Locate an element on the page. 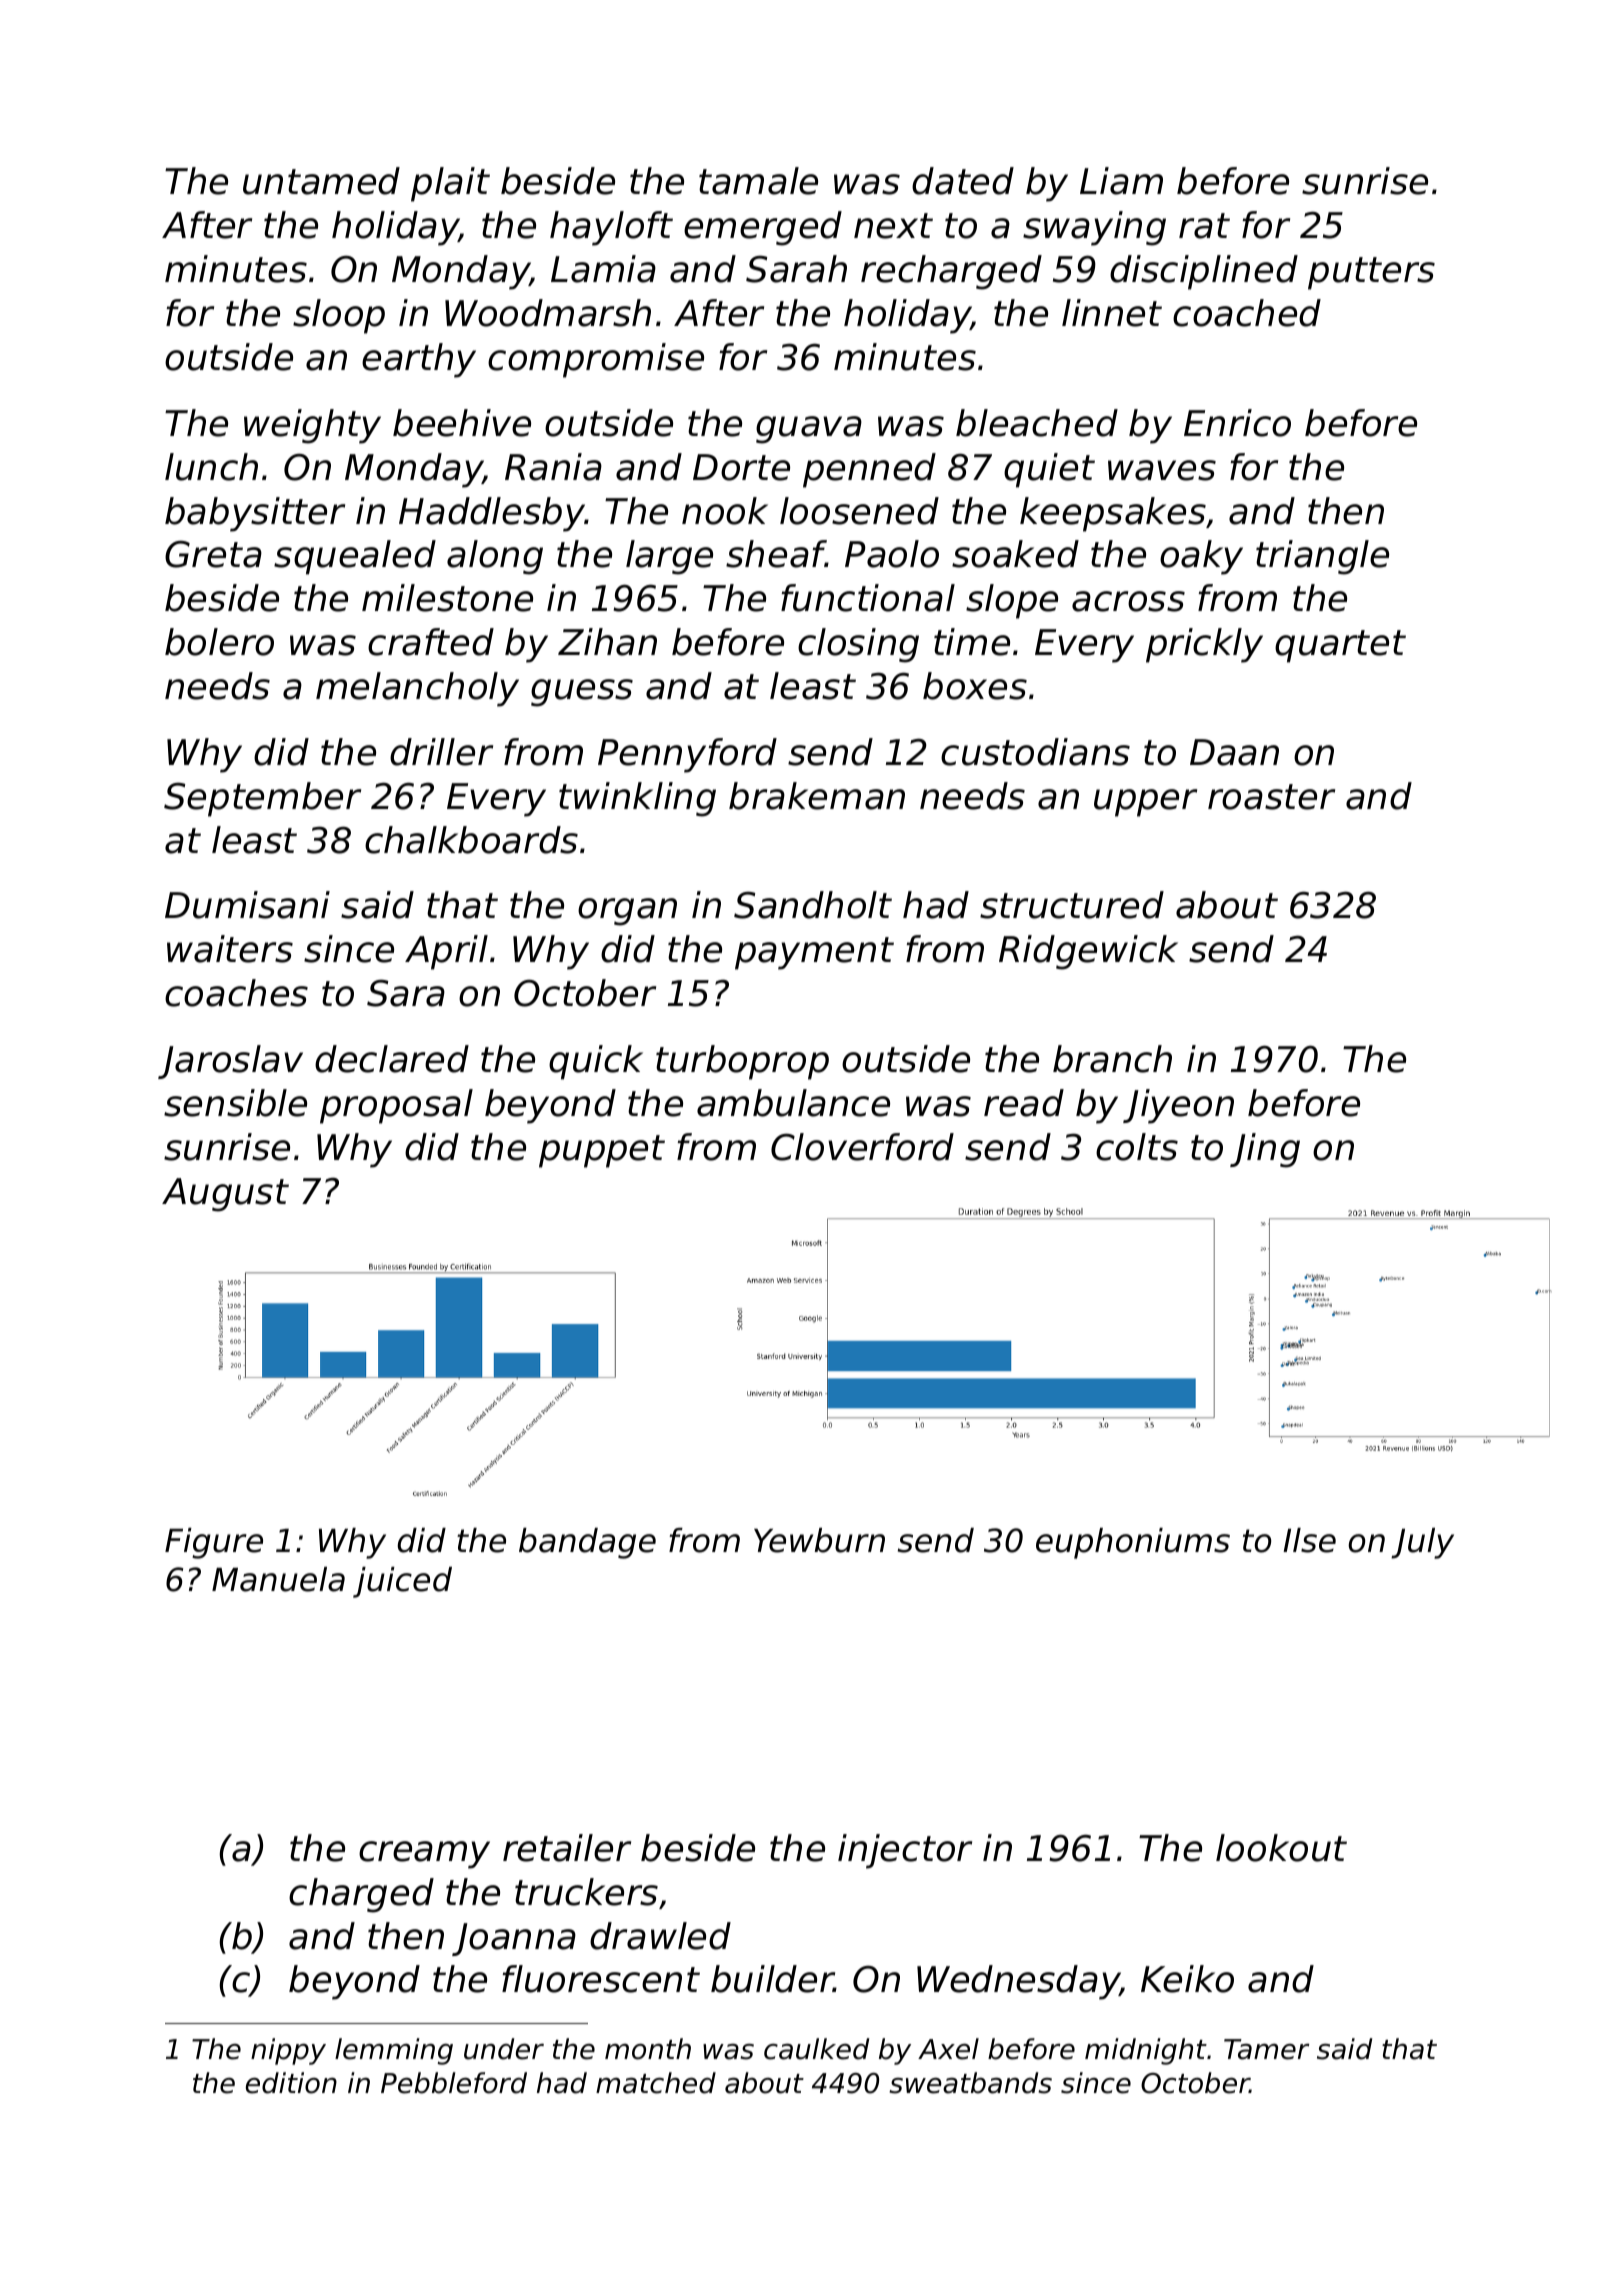 The height and width of the document is (2292, 1620). roaster is located at coordinates (1271, 797).
